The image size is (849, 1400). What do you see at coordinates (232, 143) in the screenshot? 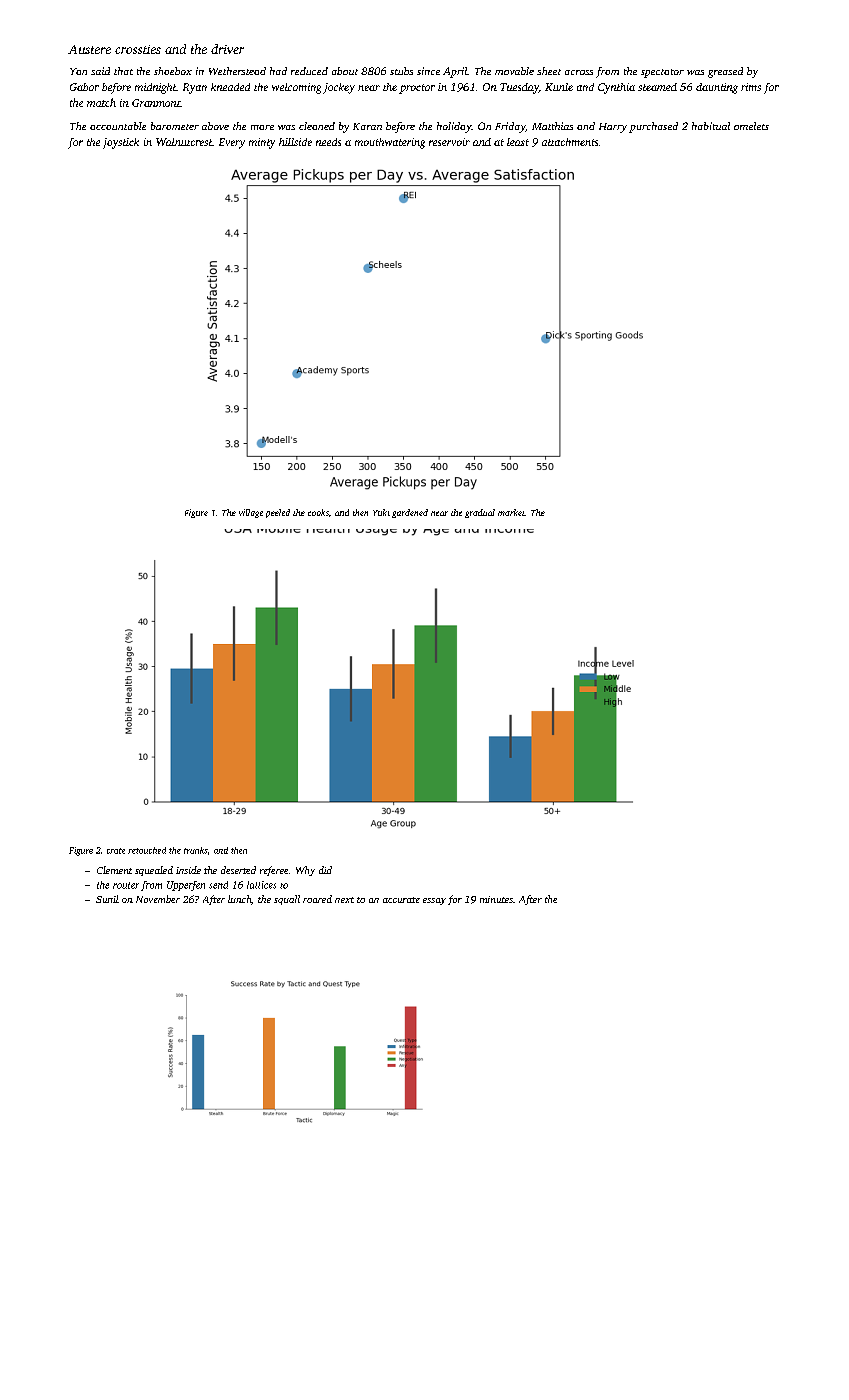
I see `Every` at bounding box center [232, 143].
